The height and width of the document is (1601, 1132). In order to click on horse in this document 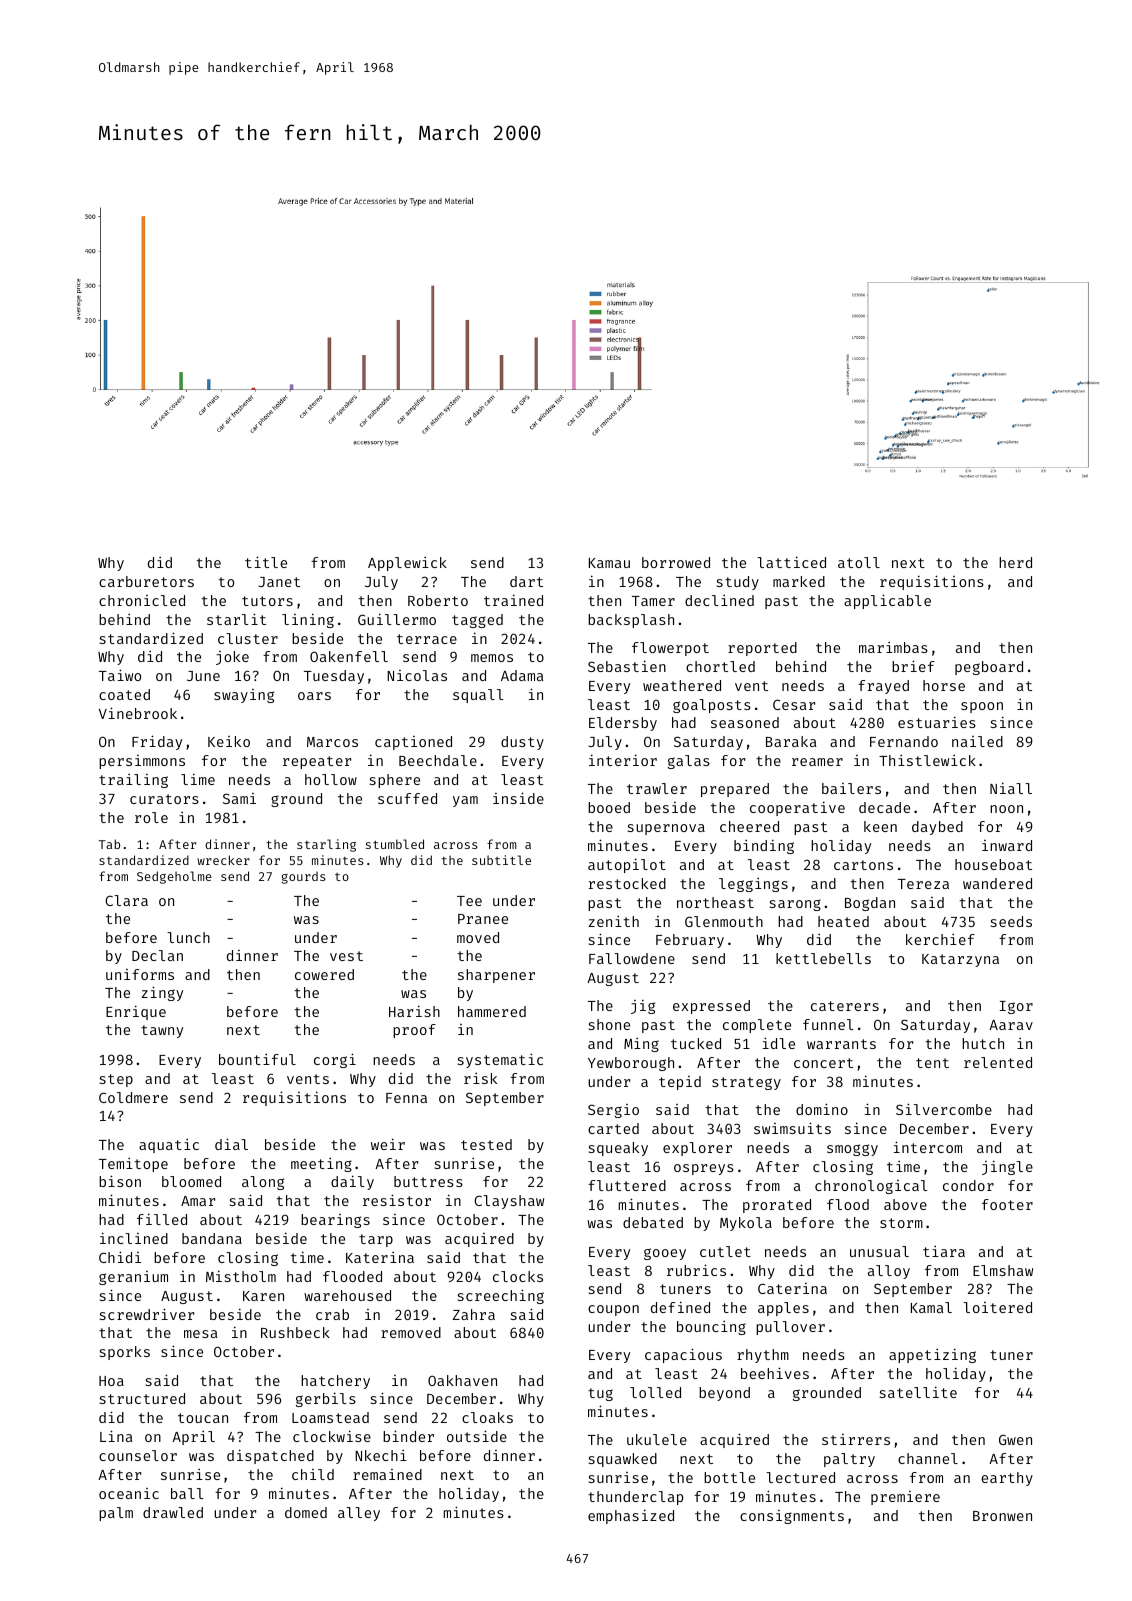, I will do `click(944, 685)`.
